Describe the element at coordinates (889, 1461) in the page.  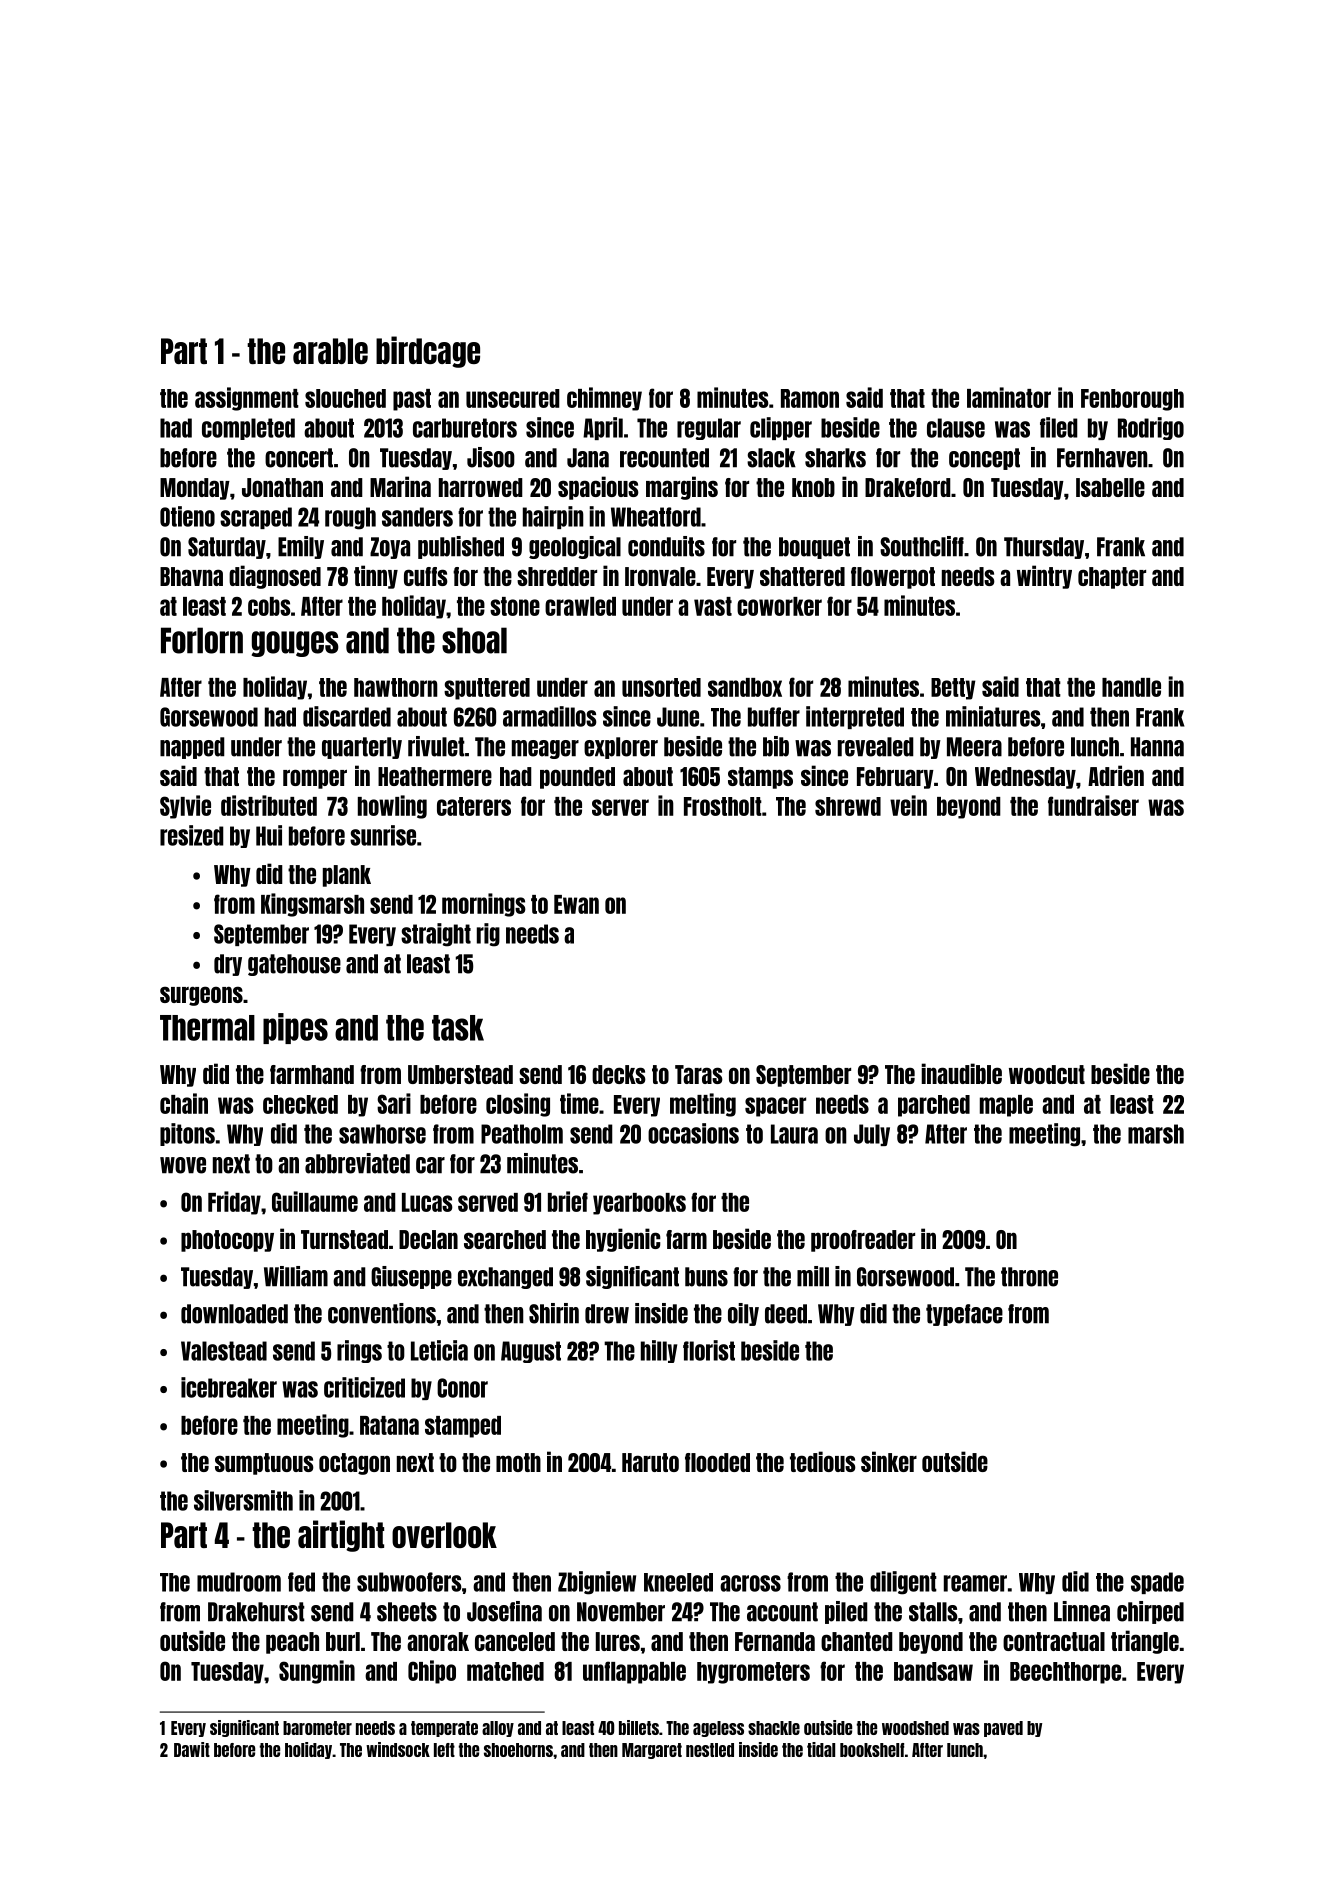
I see `sinker` at that location.
